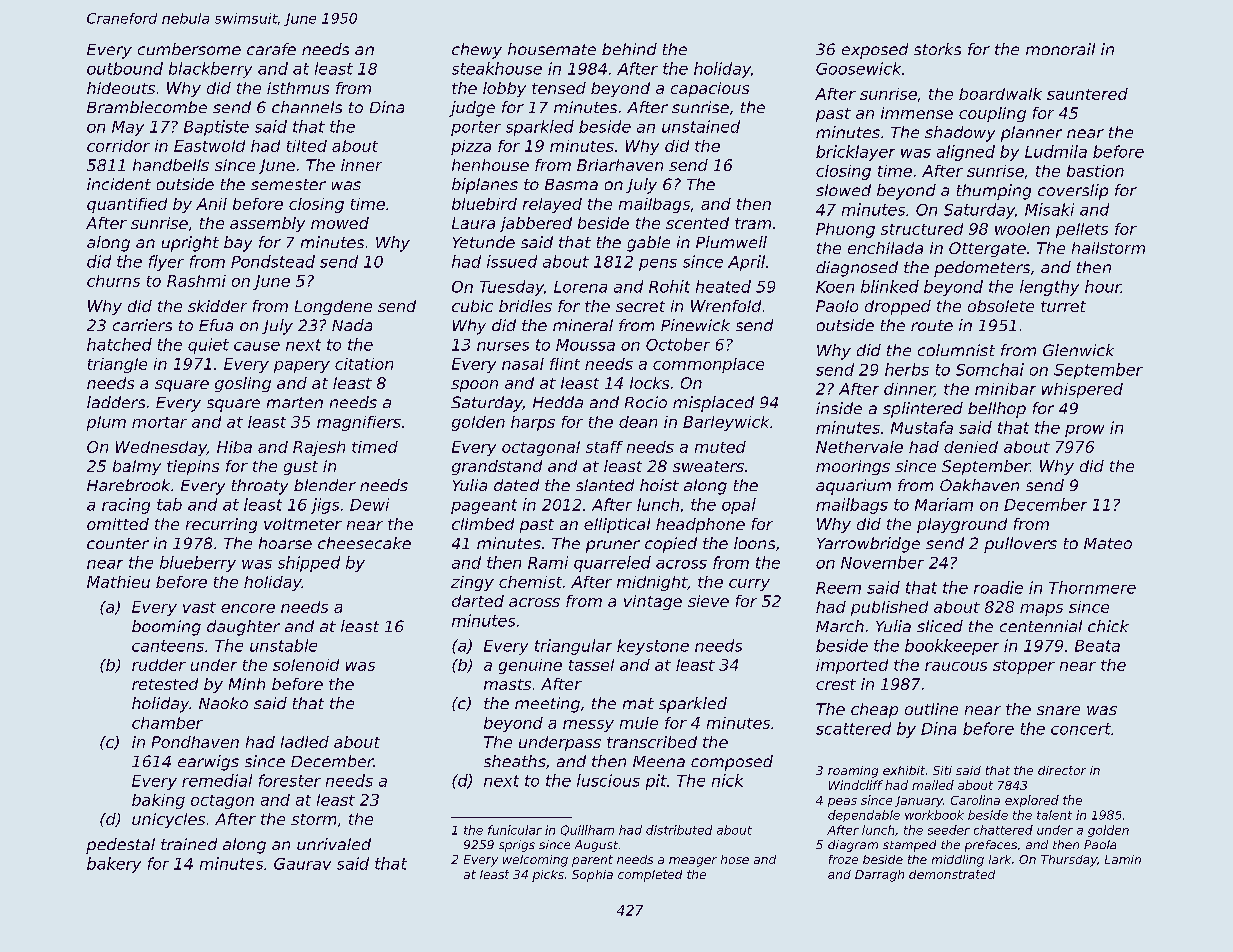  Describe the element at coordinates (1060, 49) in the image. I see `monorail` at that location.
